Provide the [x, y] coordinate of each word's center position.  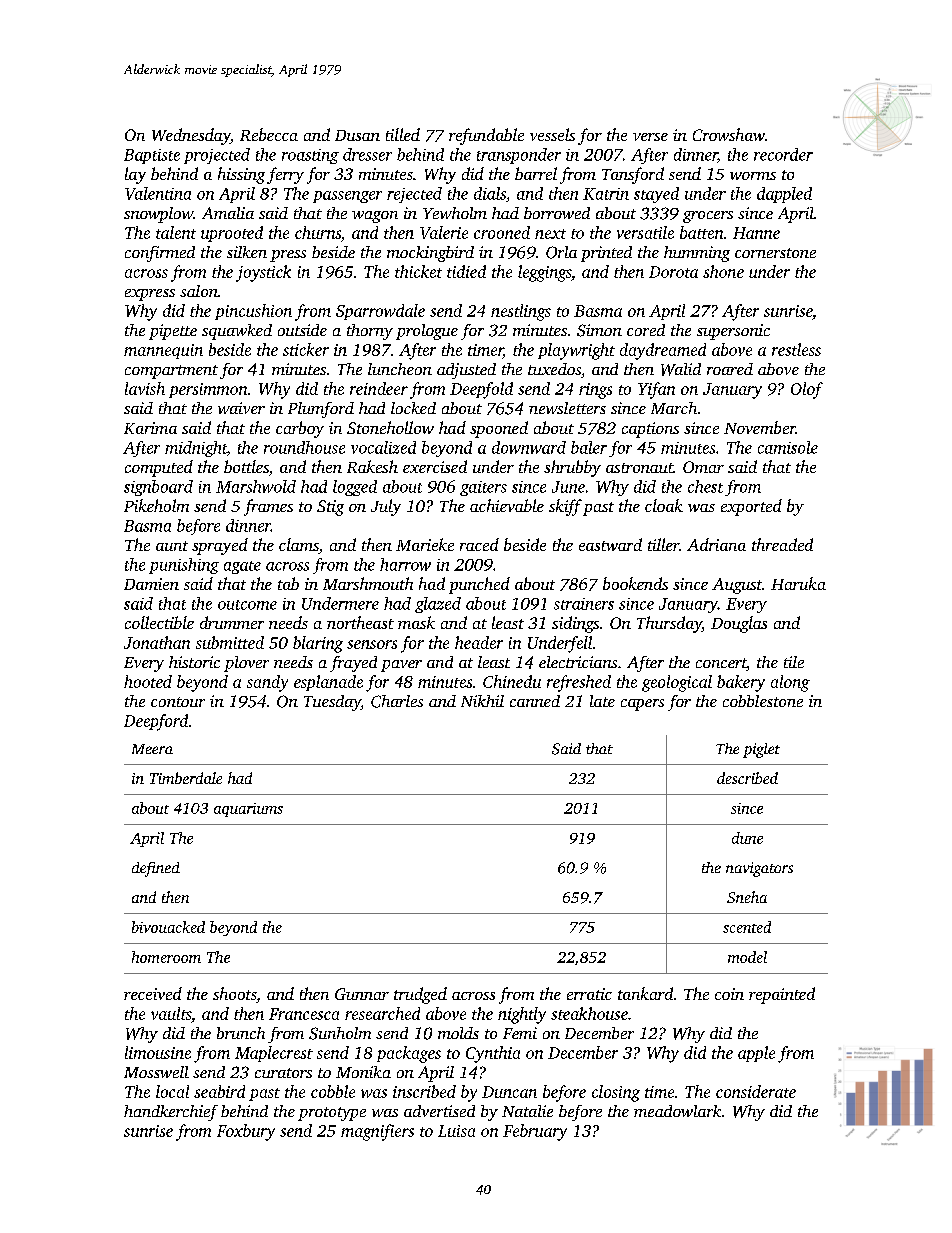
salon [199, 291]
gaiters [483, 488]
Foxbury [246, 1132]
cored [646, 330]
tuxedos [554, 369]
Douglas [739, 624]
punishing [184, 566]
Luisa [456, 1131]
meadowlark [677, 1111]
